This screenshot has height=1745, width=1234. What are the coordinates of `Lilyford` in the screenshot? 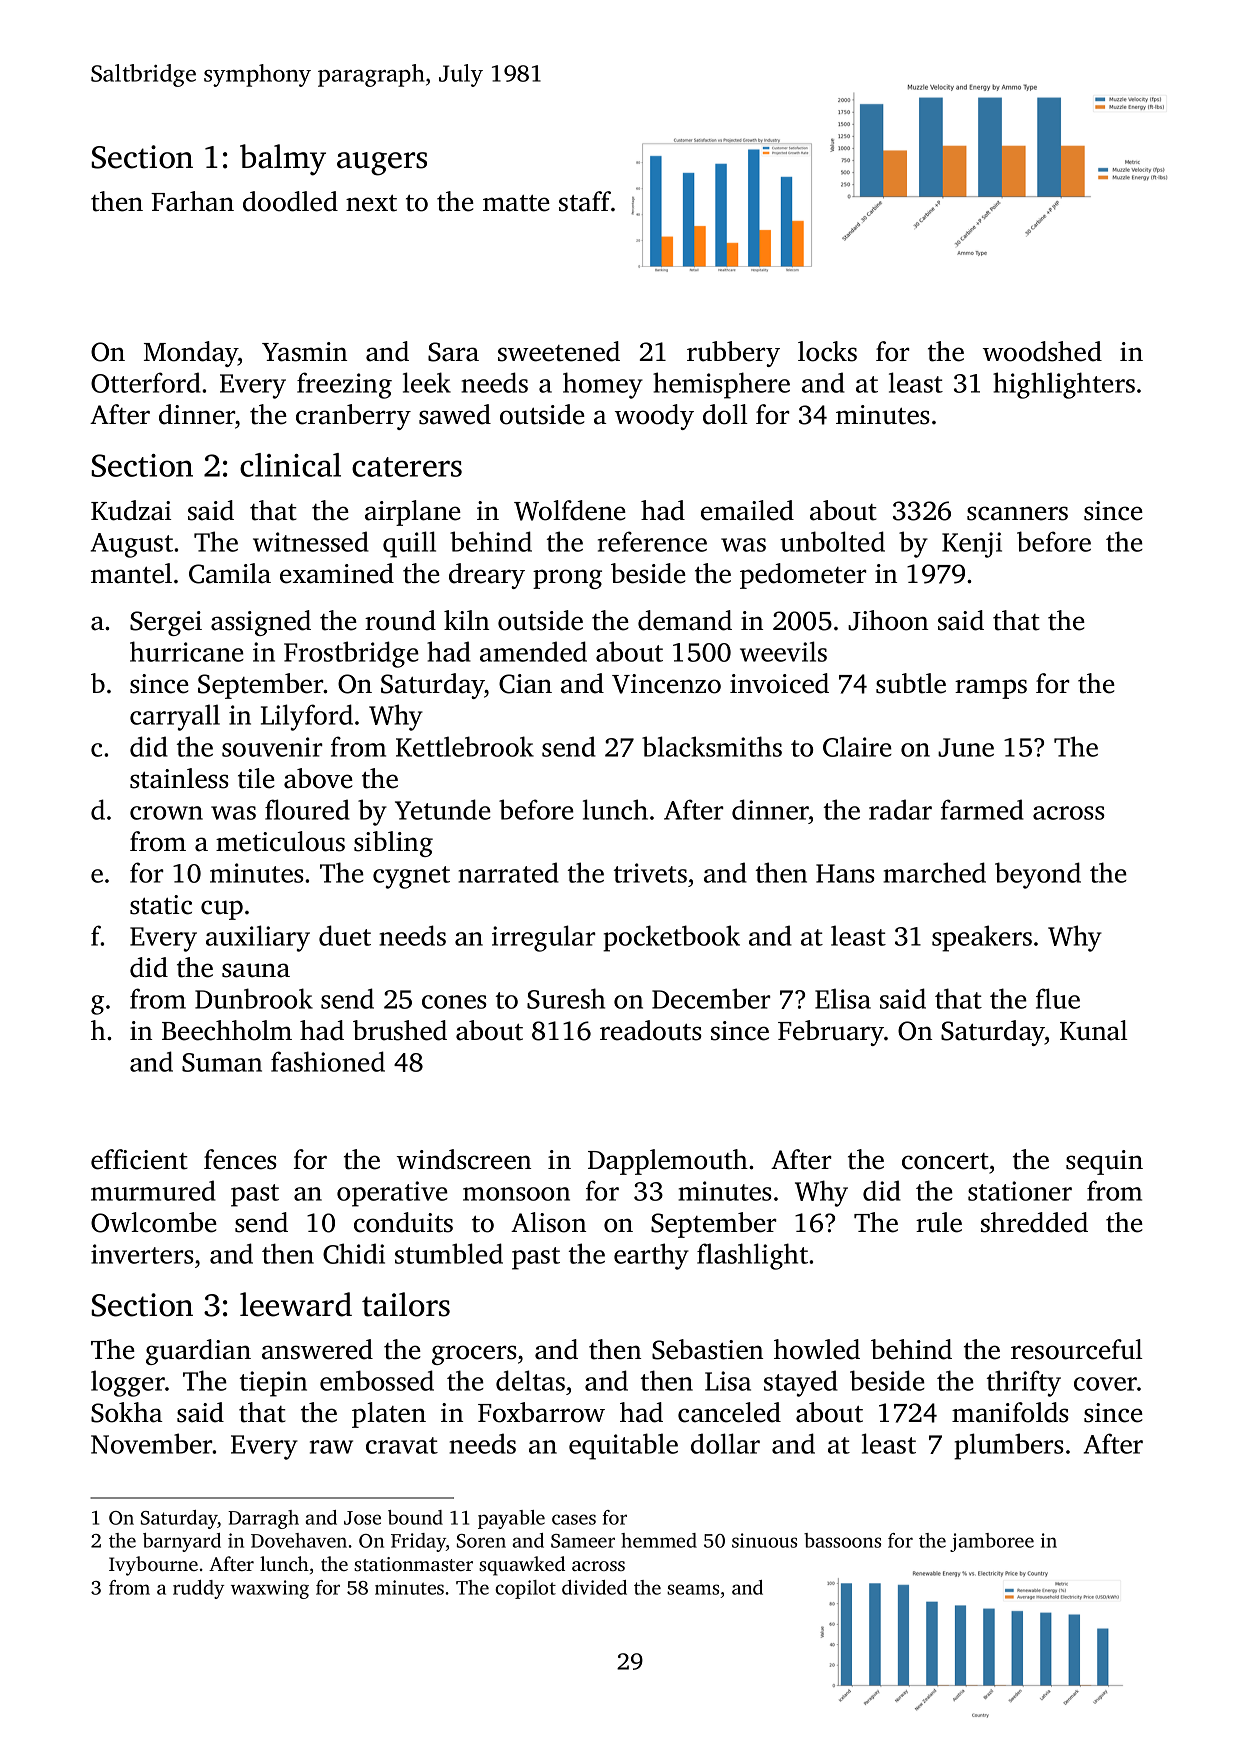 It's located at (307, 717).
